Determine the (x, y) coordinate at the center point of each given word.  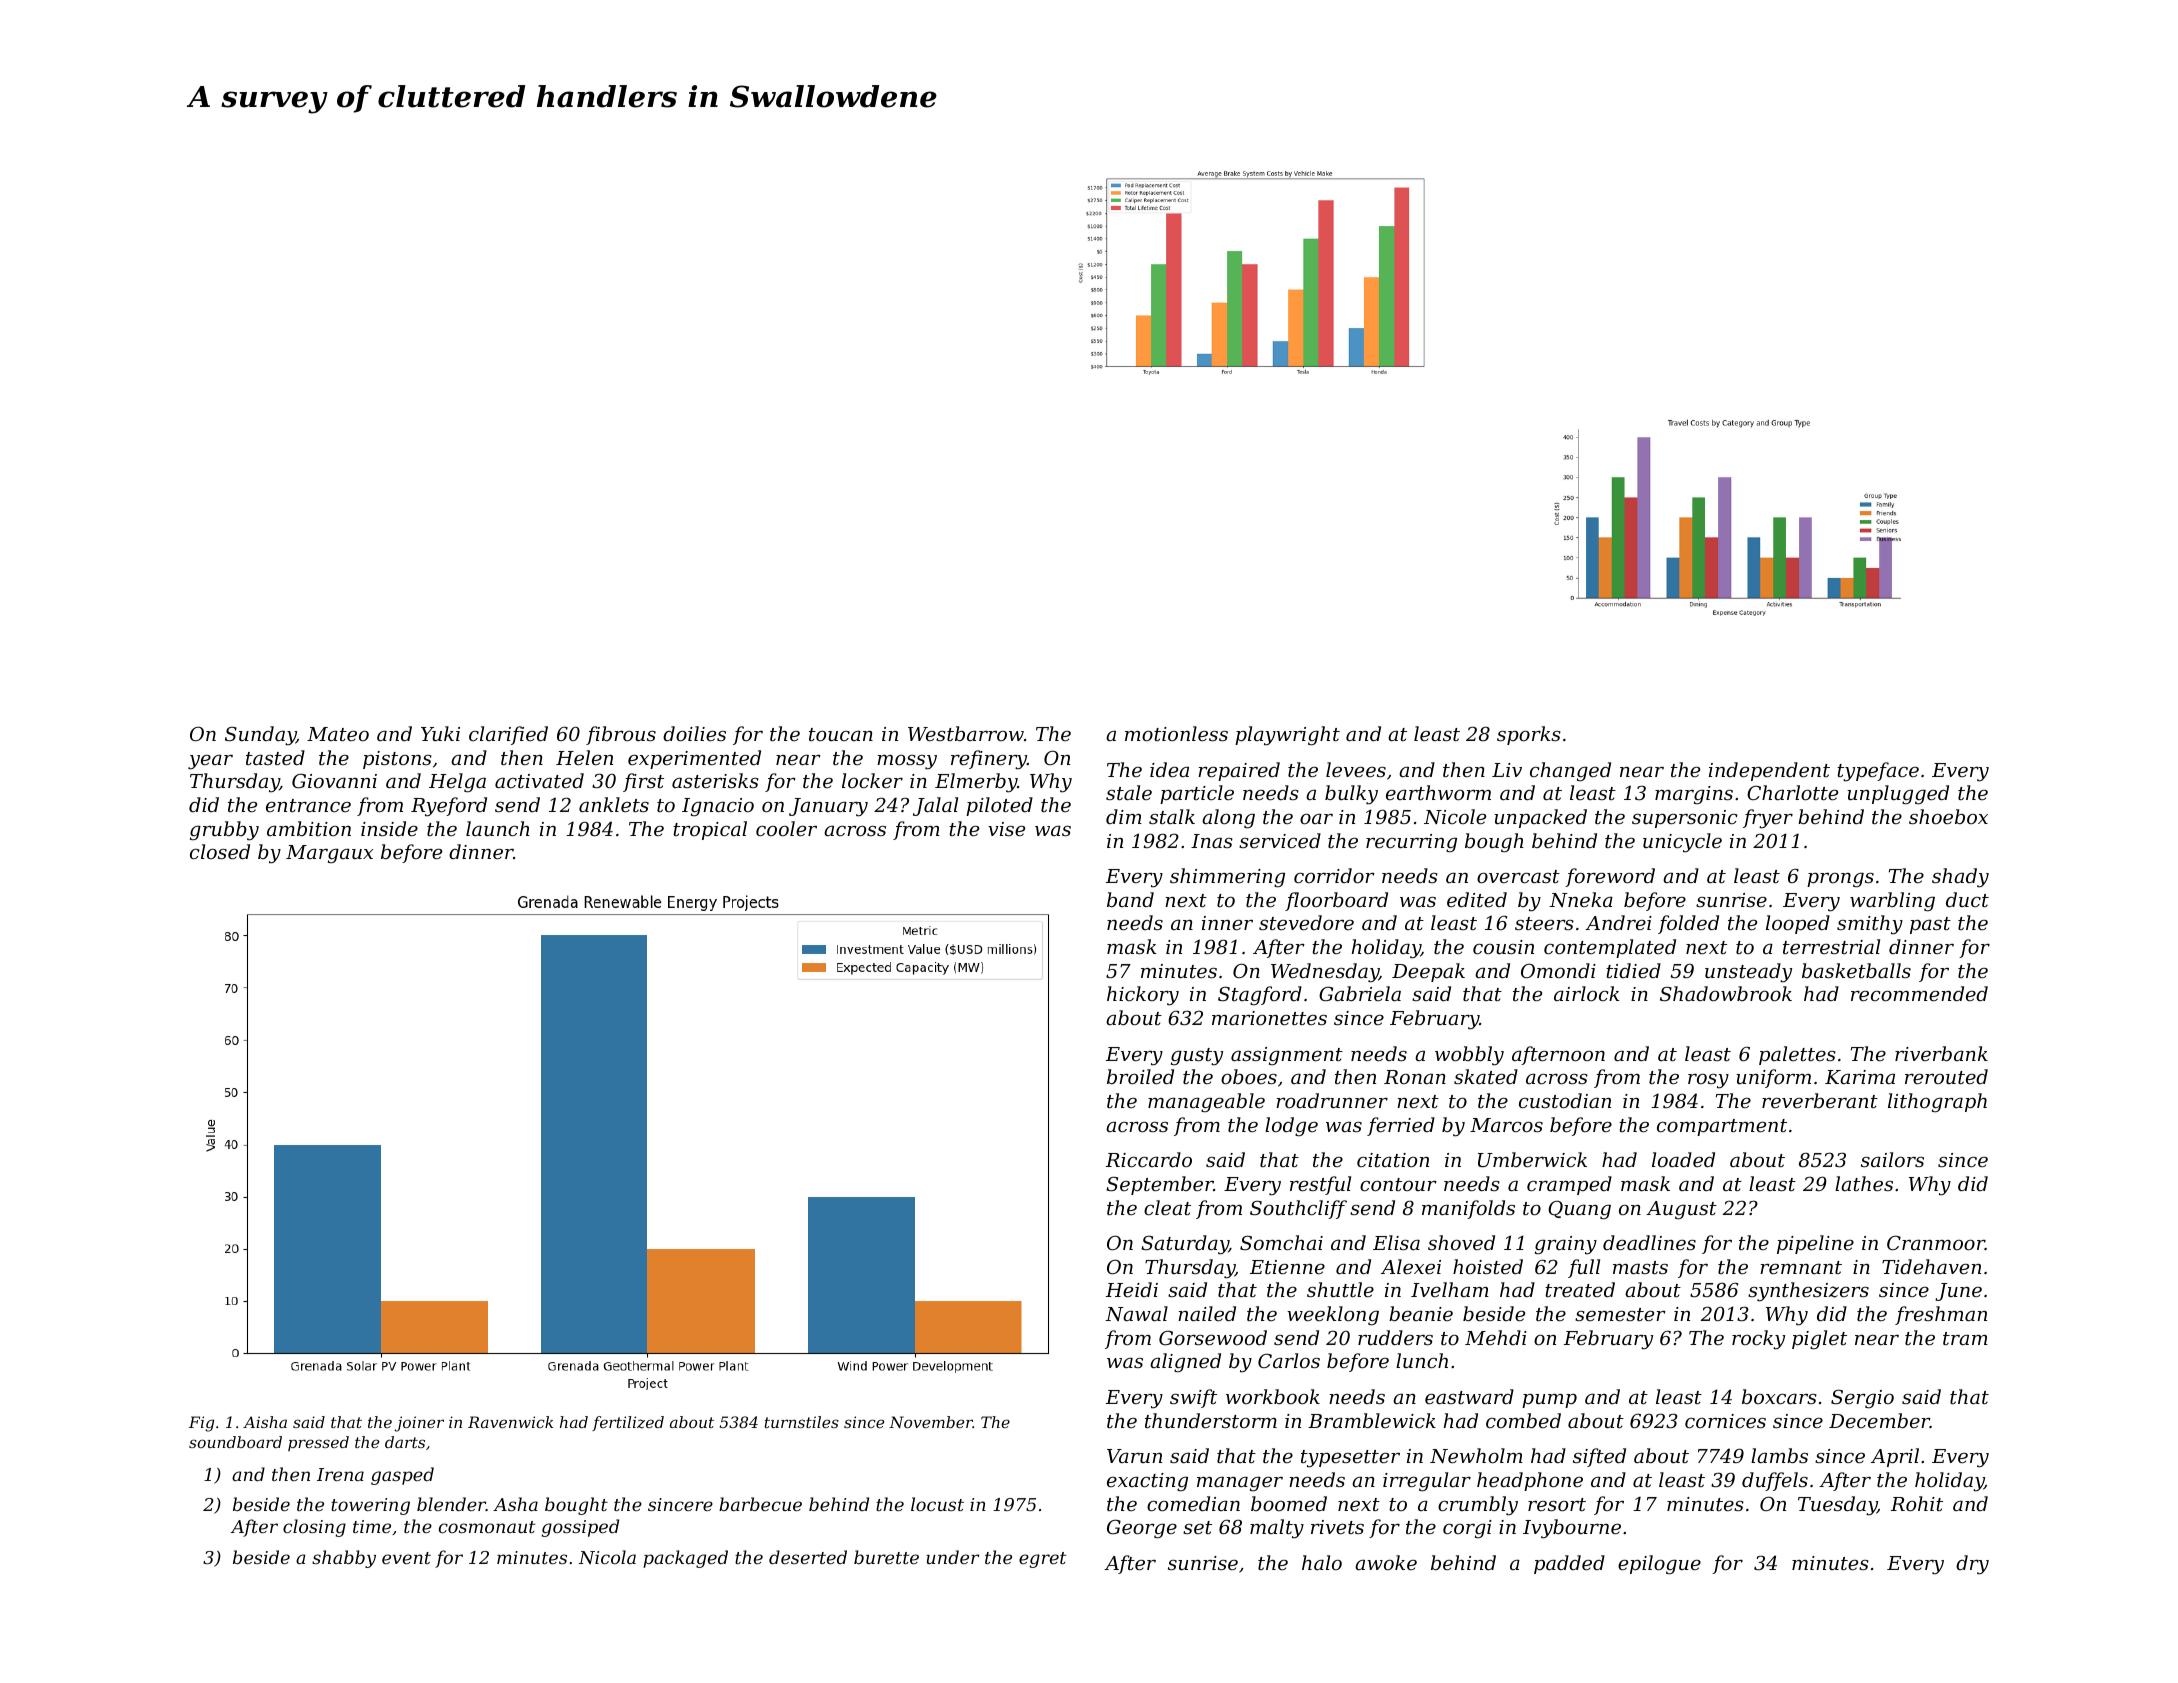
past (1930, 925)
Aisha (265, 1422)
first (643, 782)
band (1130, 899)
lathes (1864, 1183)
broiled (1140, 1076)
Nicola (607, 1557)
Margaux (329, 854)
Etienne (1287, 1267)
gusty (1197, 1057)
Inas (1212, 841)
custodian (1565, 1100)
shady (1960, 878)
